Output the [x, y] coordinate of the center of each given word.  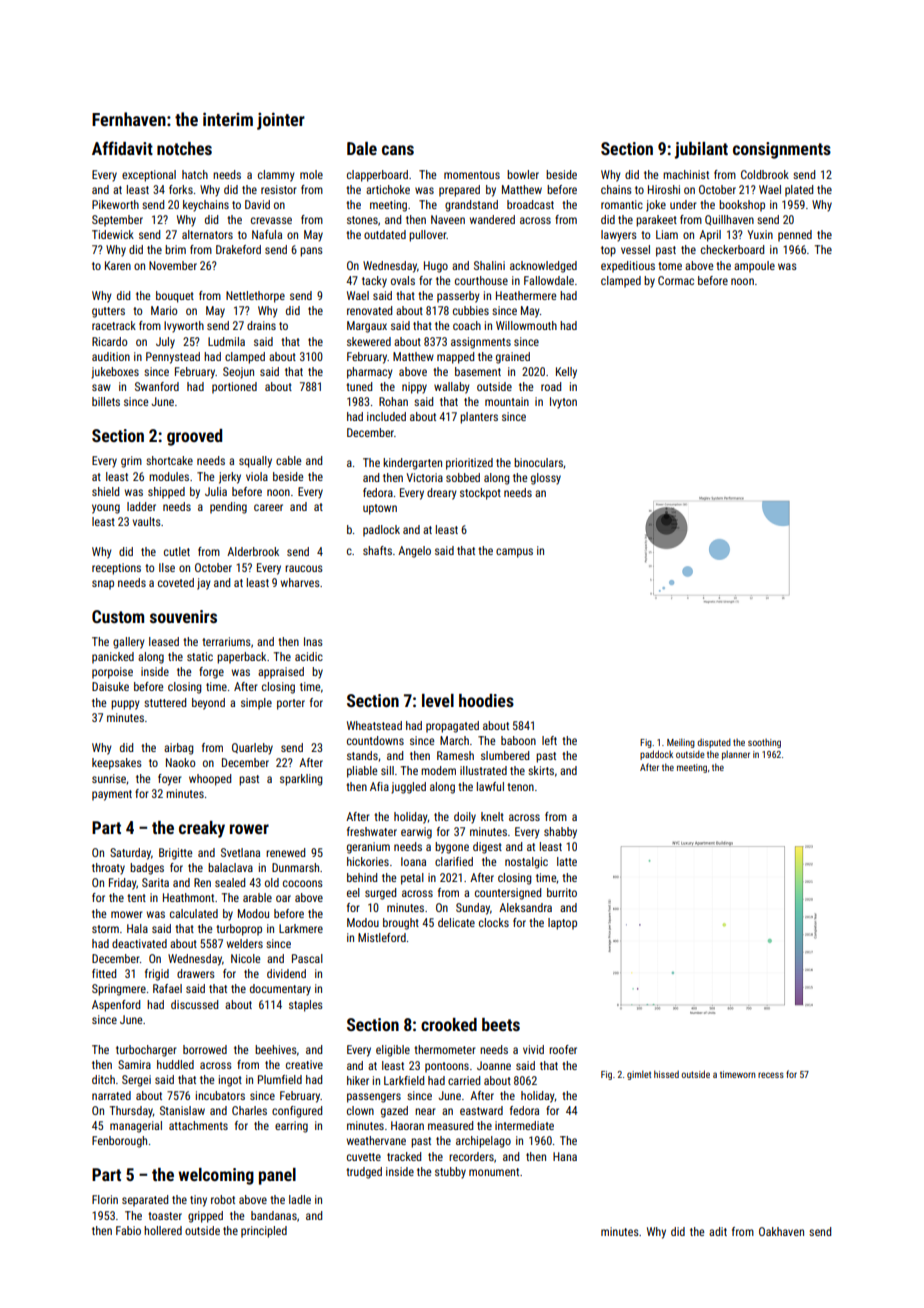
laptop [562, 924]
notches [184, 148]
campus [514, 553]
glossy [546, 479]
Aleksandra [525, 907]
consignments [782, 150]
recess [771, 1075]
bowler [523, 174]
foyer [169, 780]
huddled [175, 1064]
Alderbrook [253, 551]
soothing [764, 743]
